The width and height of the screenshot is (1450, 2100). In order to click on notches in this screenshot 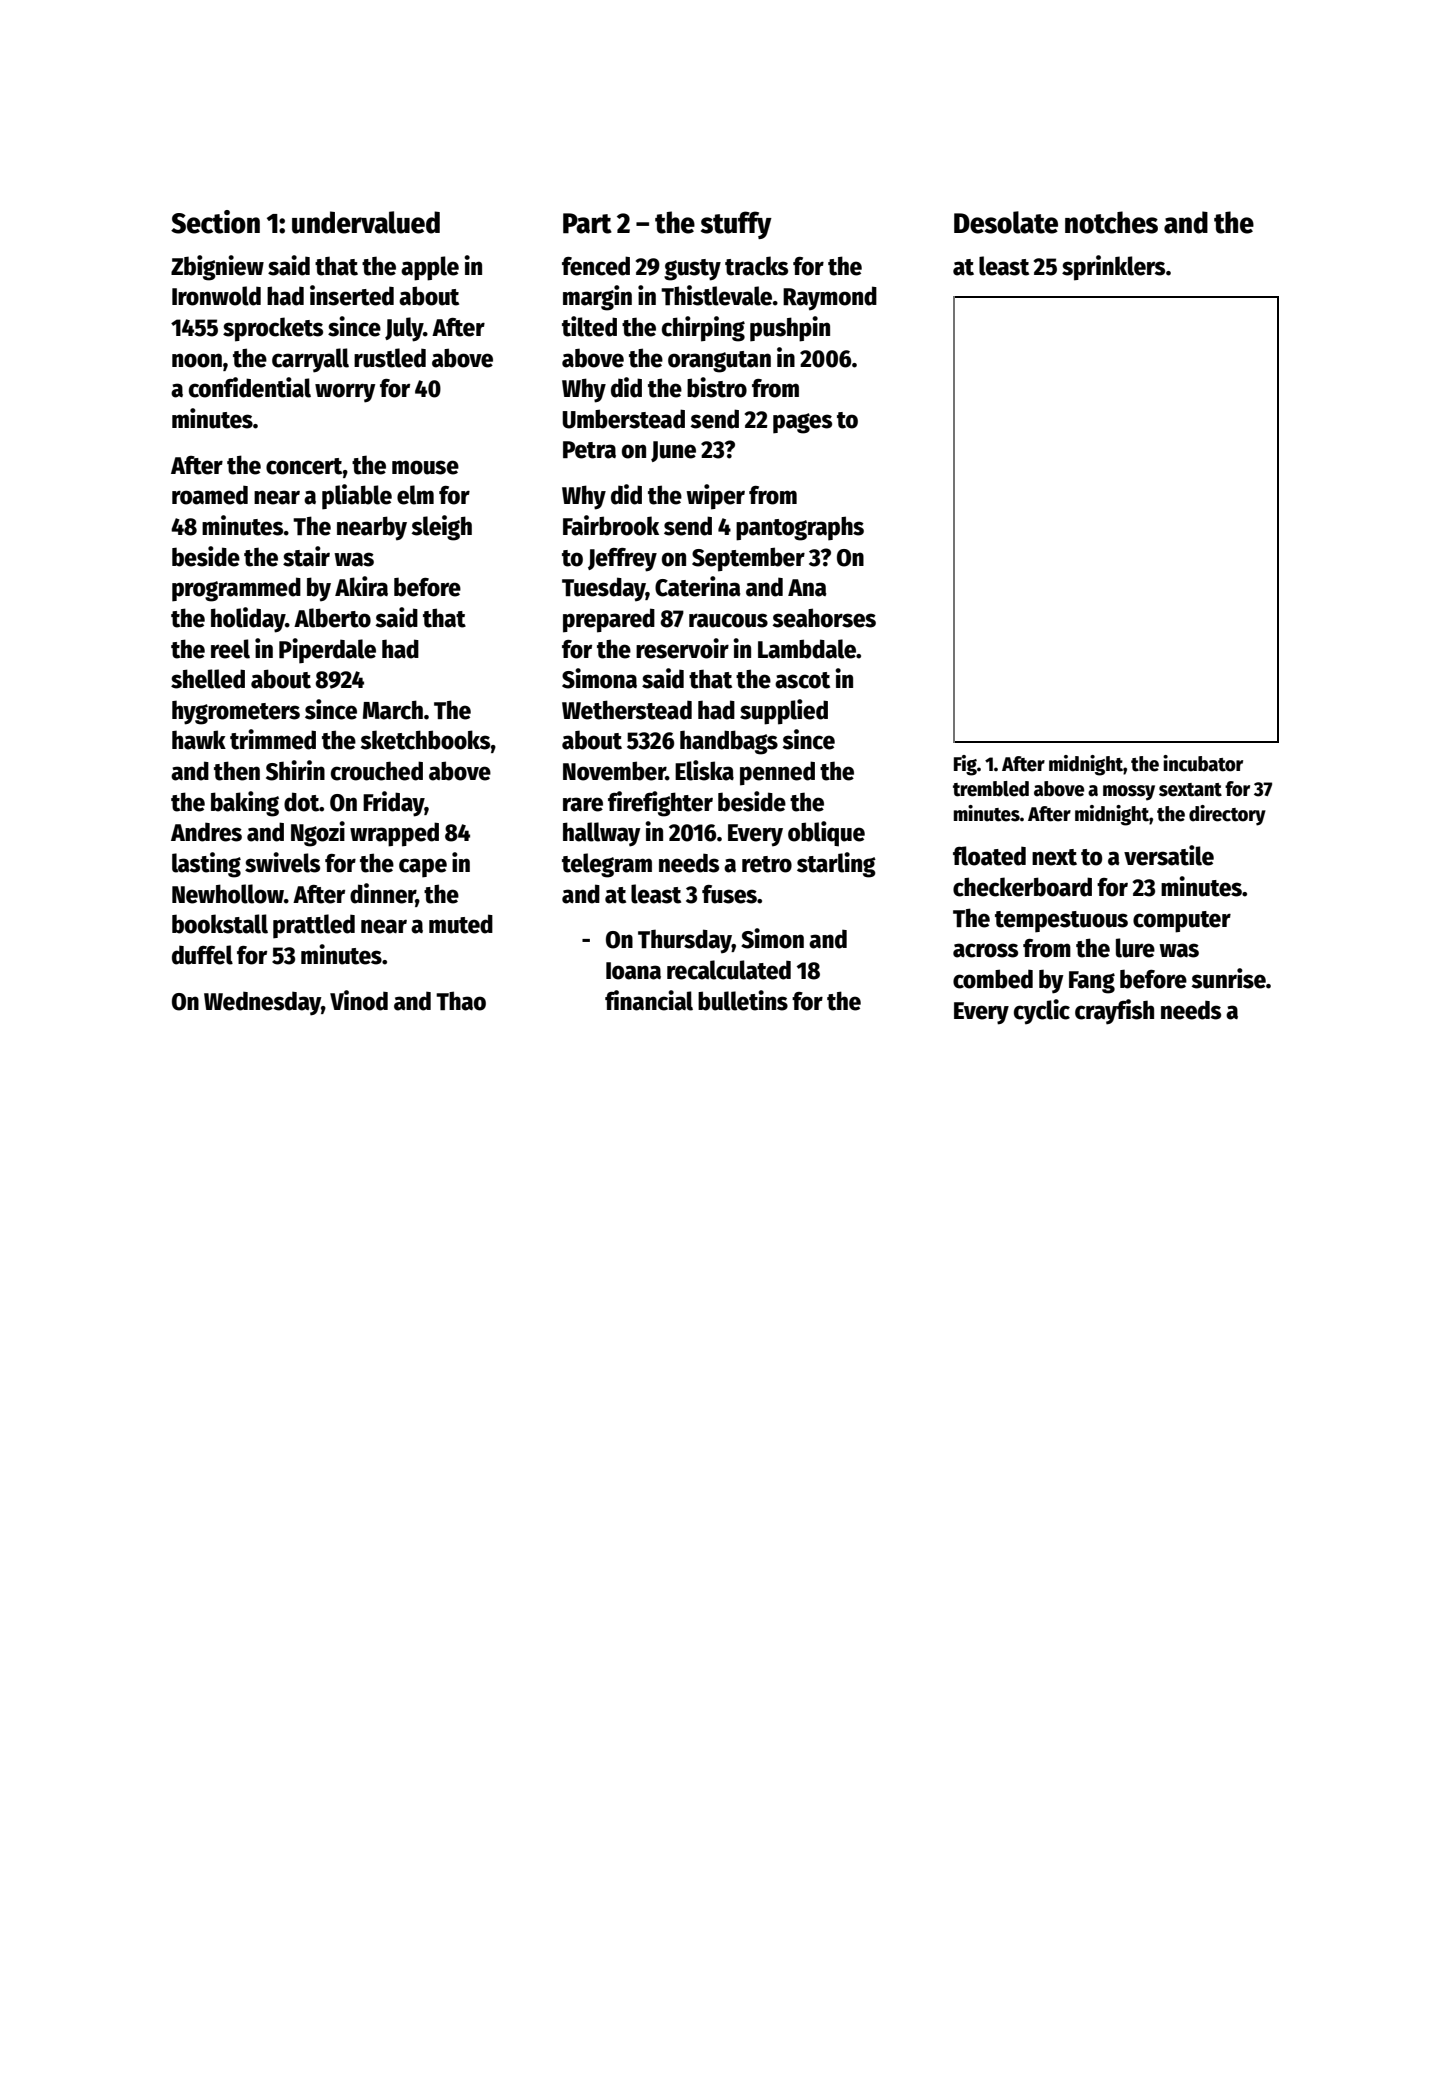, I will do `click(1111, 222)`.
